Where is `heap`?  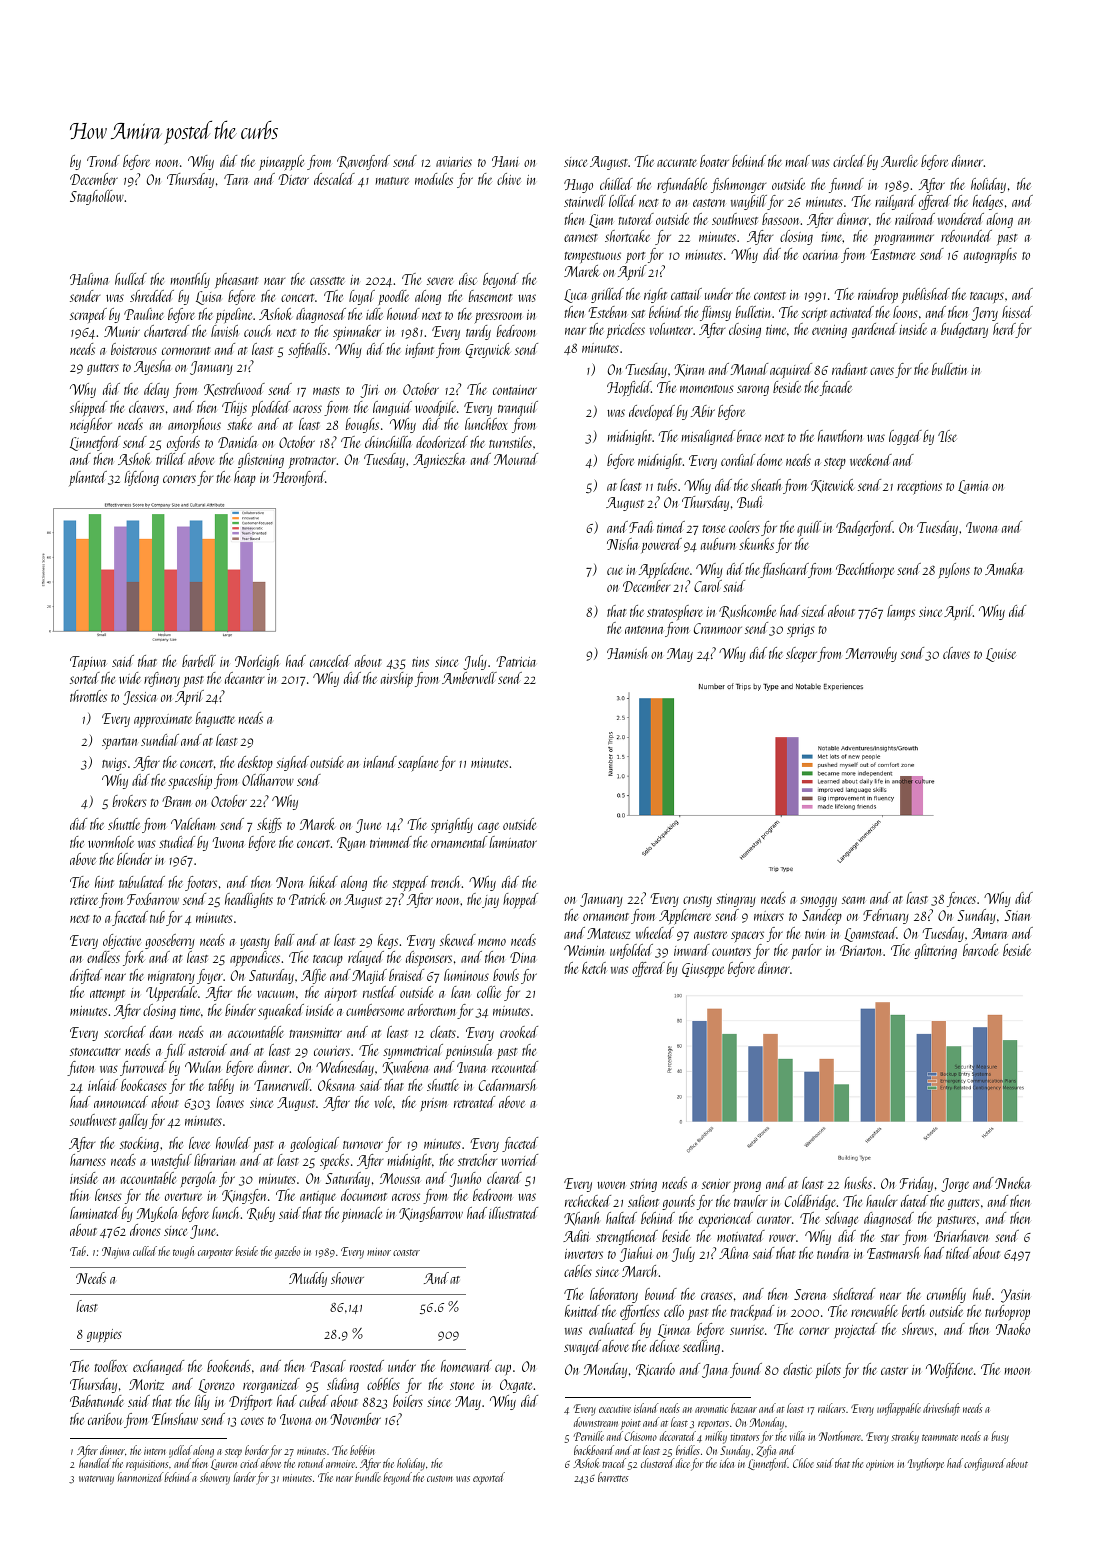
heap is located at coordinates (245, 479).
